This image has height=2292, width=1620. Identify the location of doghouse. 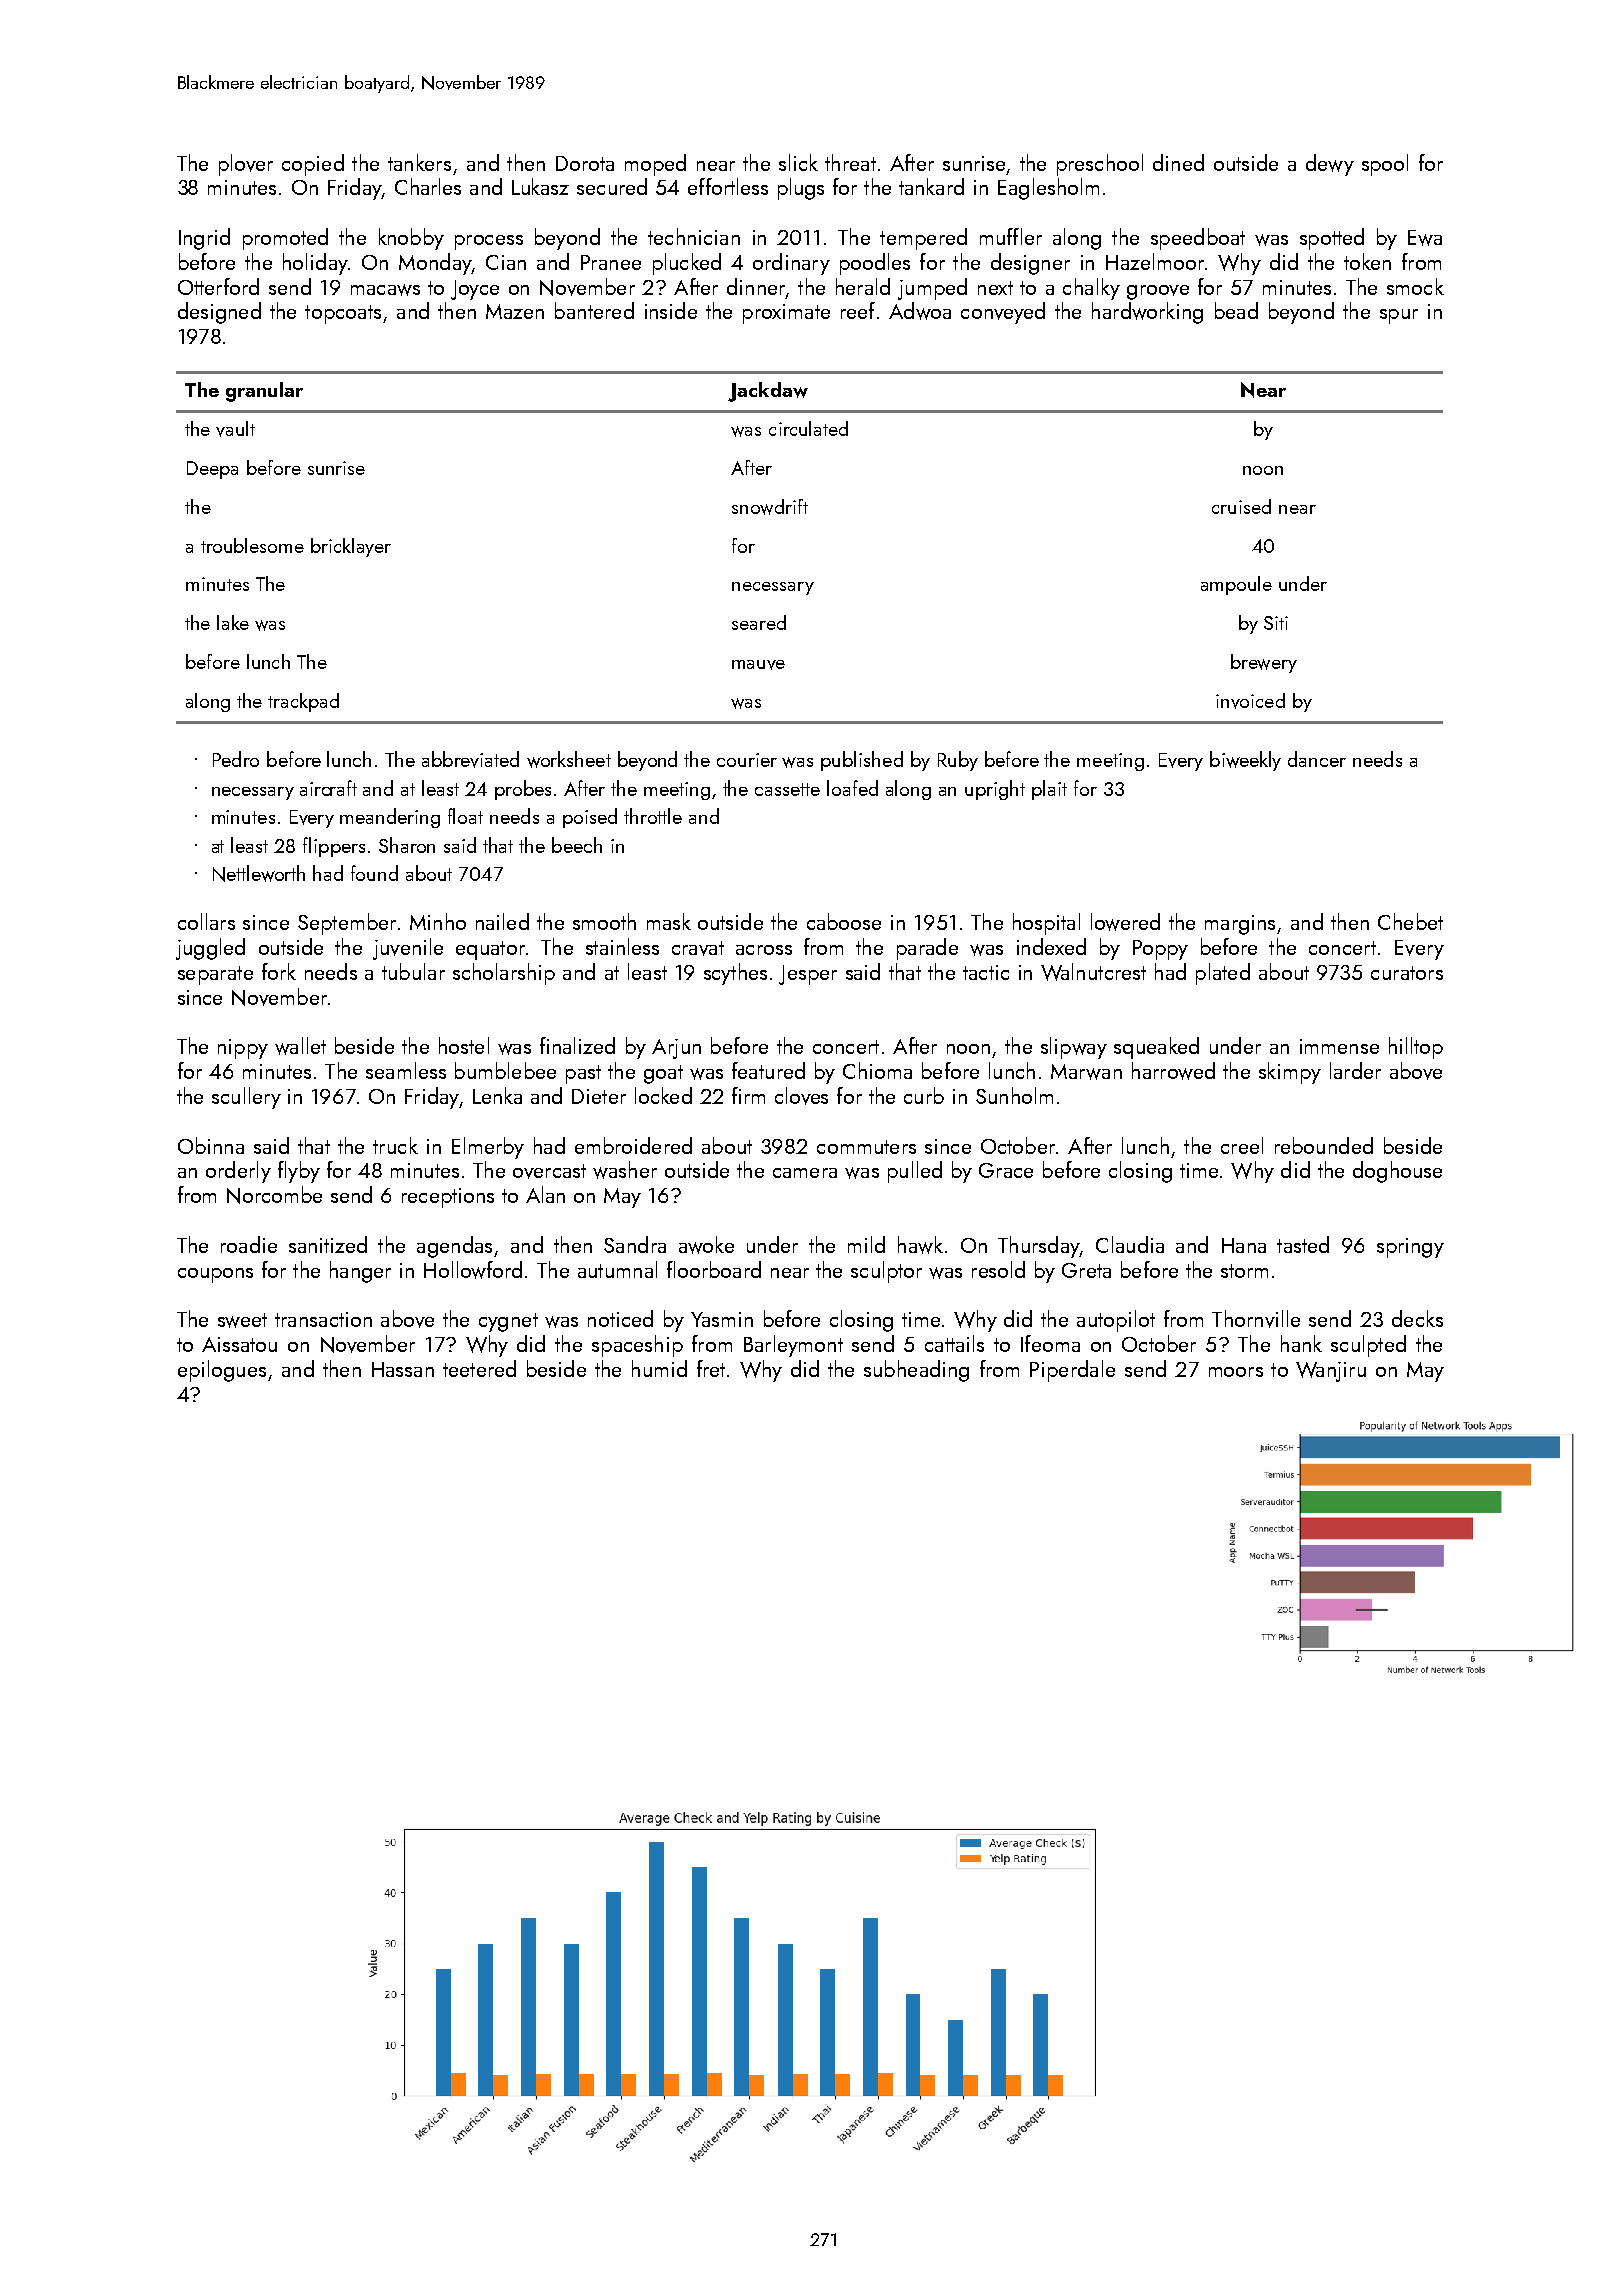
(1397, 1172).
